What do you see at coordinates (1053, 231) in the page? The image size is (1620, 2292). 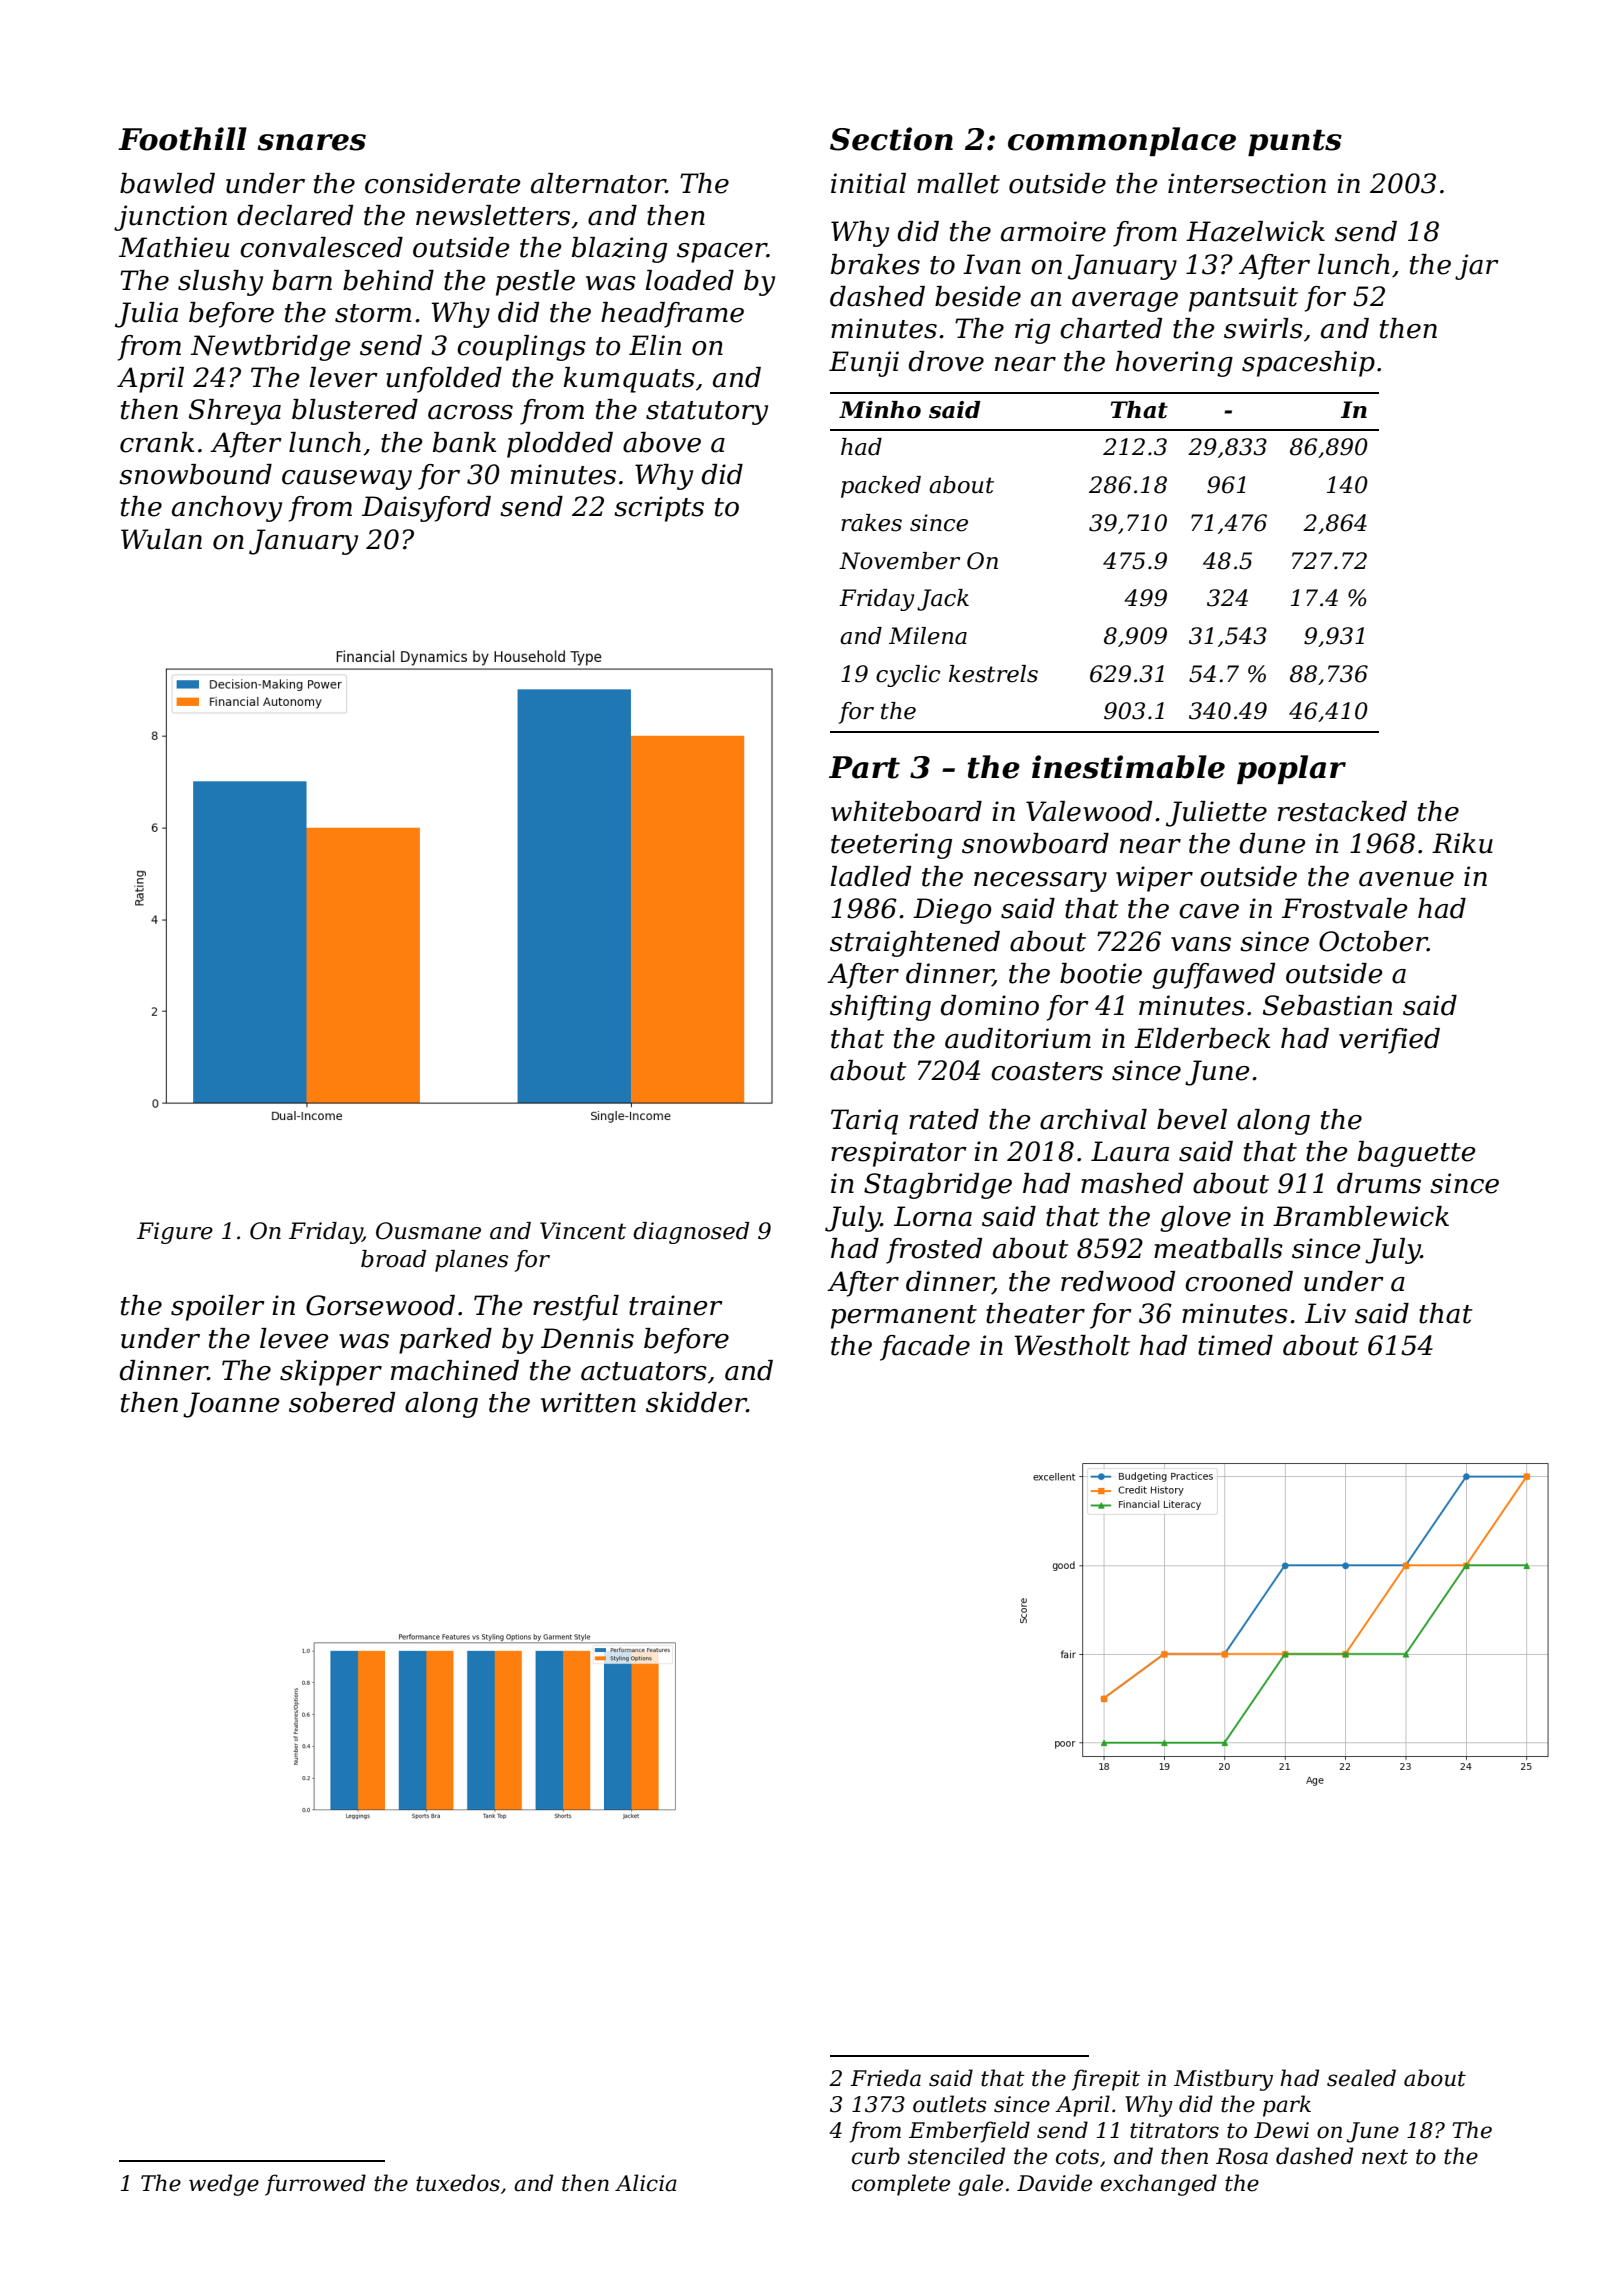 I see `armoire` at bounding box center [1053, 231].
